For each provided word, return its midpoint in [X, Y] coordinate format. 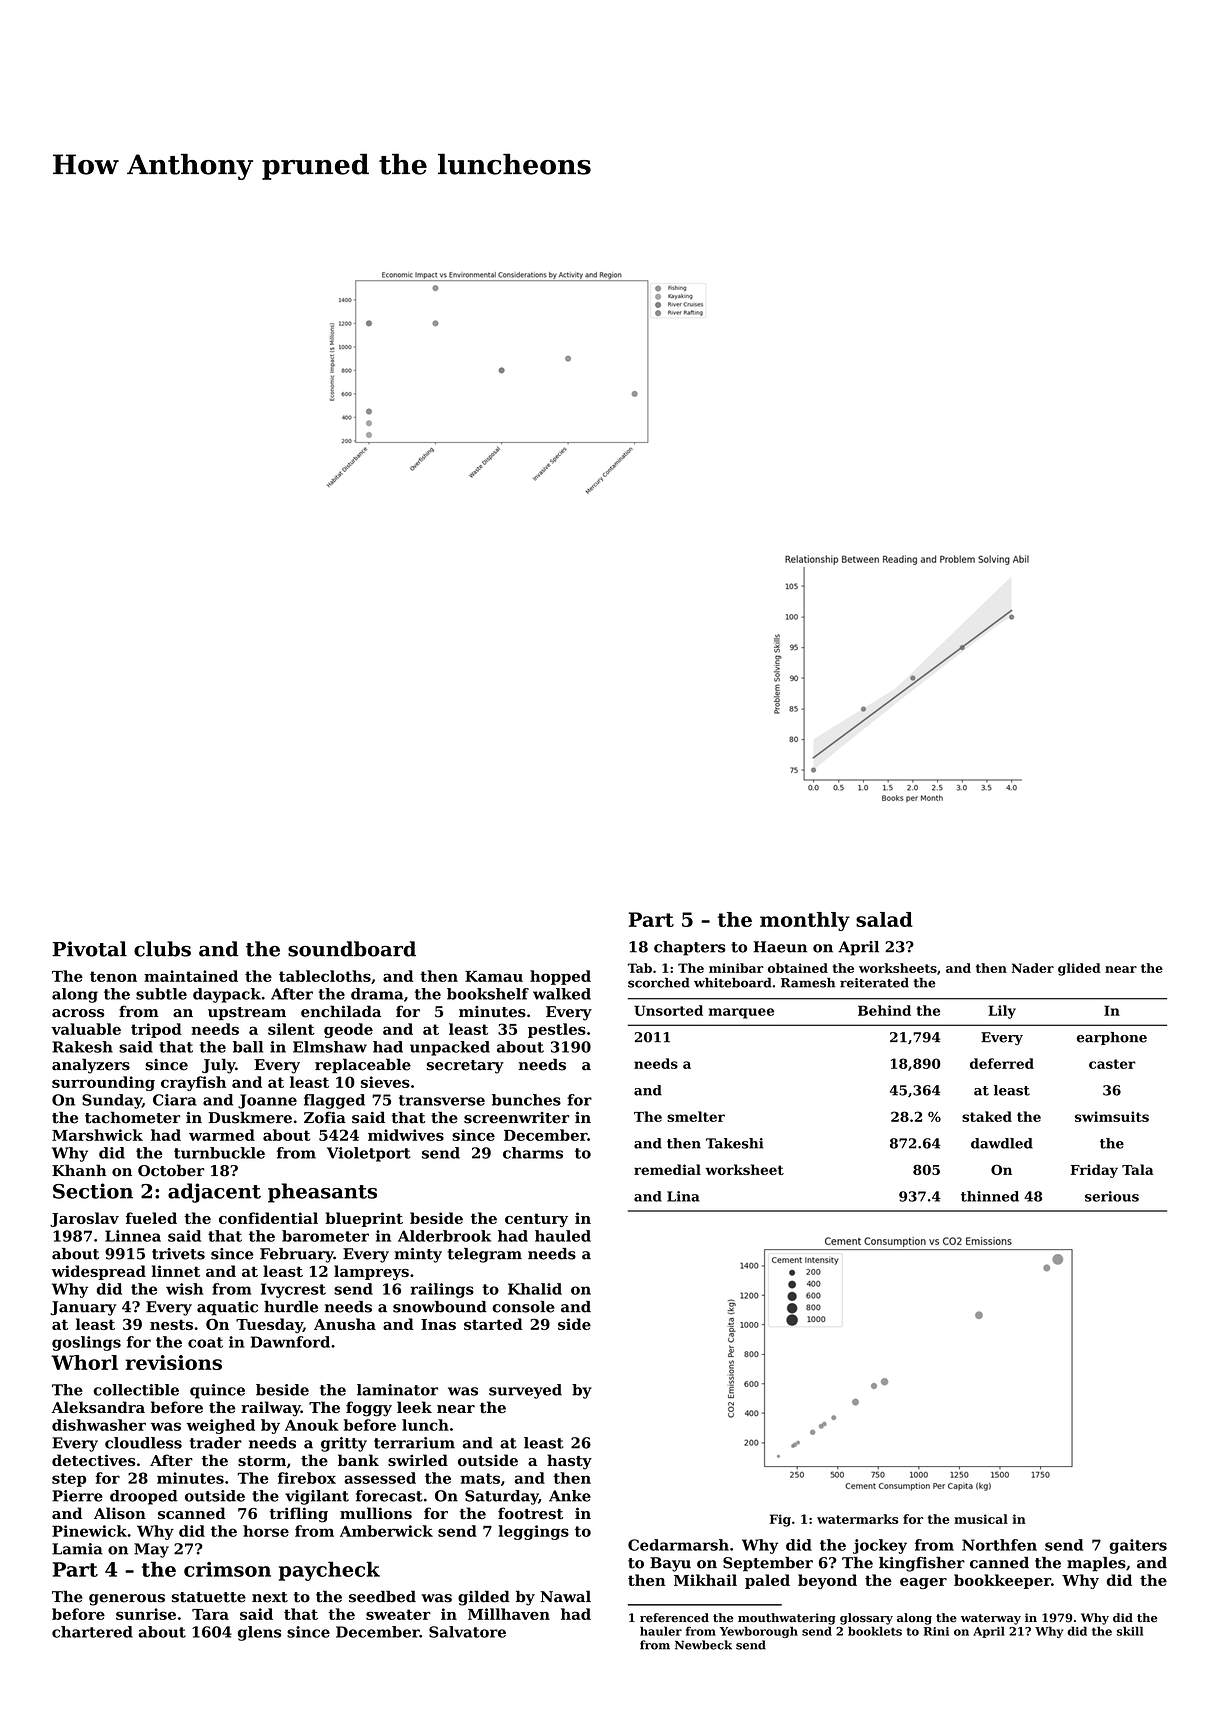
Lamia [77, 1549]
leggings [533, 1532]
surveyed [525, 1391]
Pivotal [89, 949]
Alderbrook [444, 1236]
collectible [136, 1390]
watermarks [858, 1519]
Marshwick [97, 1135]
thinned [990, 1196]
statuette [209, 1597]
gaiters [1138, 1546]
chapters [690, 948]
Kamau [494, 976]
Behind [884, 1010]
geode [348, 1030]
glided [1079, 969]
